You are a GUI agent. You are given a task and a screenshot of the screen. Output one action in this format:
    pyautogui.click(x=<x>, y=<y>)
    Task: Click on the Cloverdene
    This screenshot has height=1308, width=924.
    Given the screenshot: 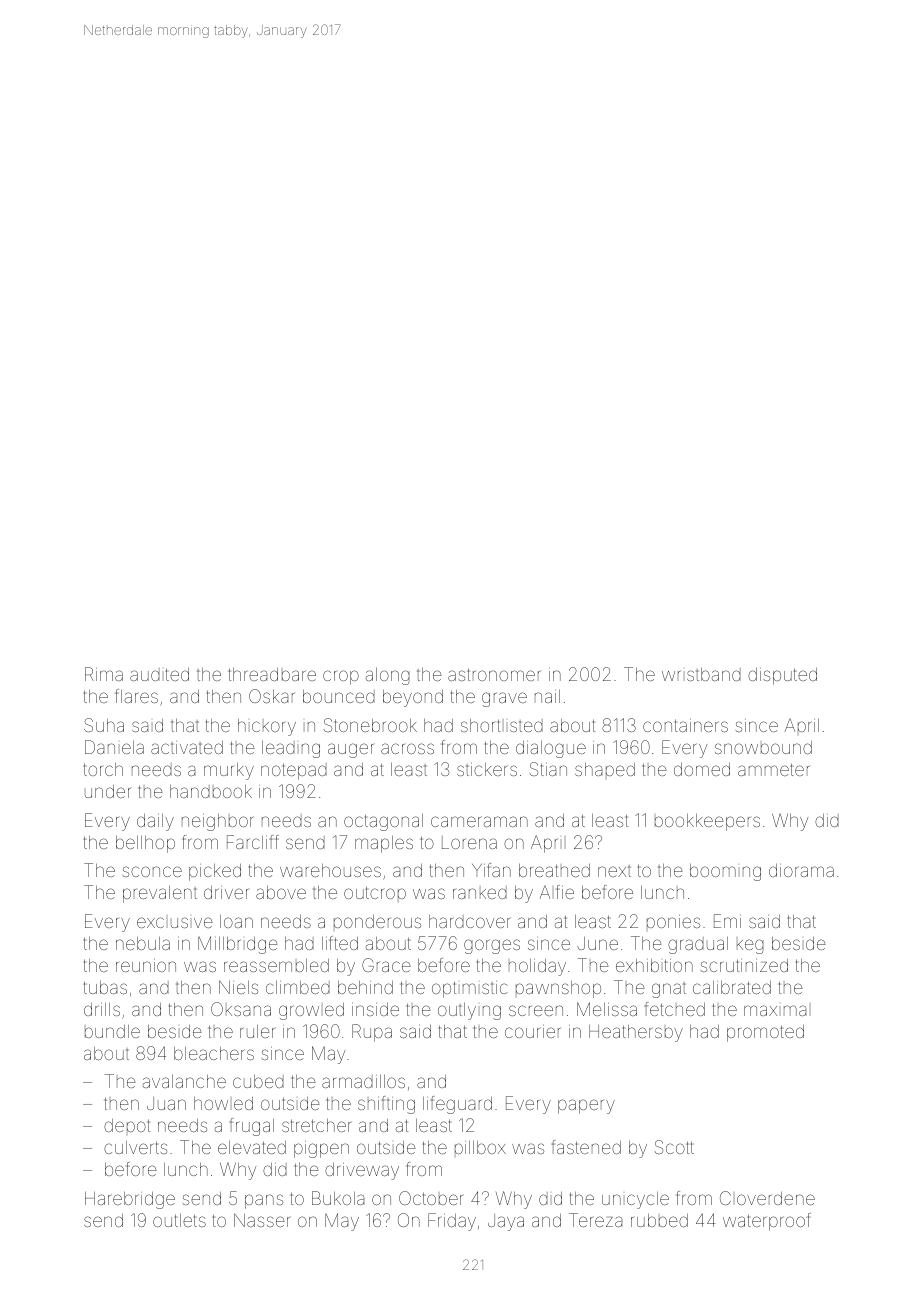 What is the action you would take?
    pyautogui.click(x=767, y=1198)
